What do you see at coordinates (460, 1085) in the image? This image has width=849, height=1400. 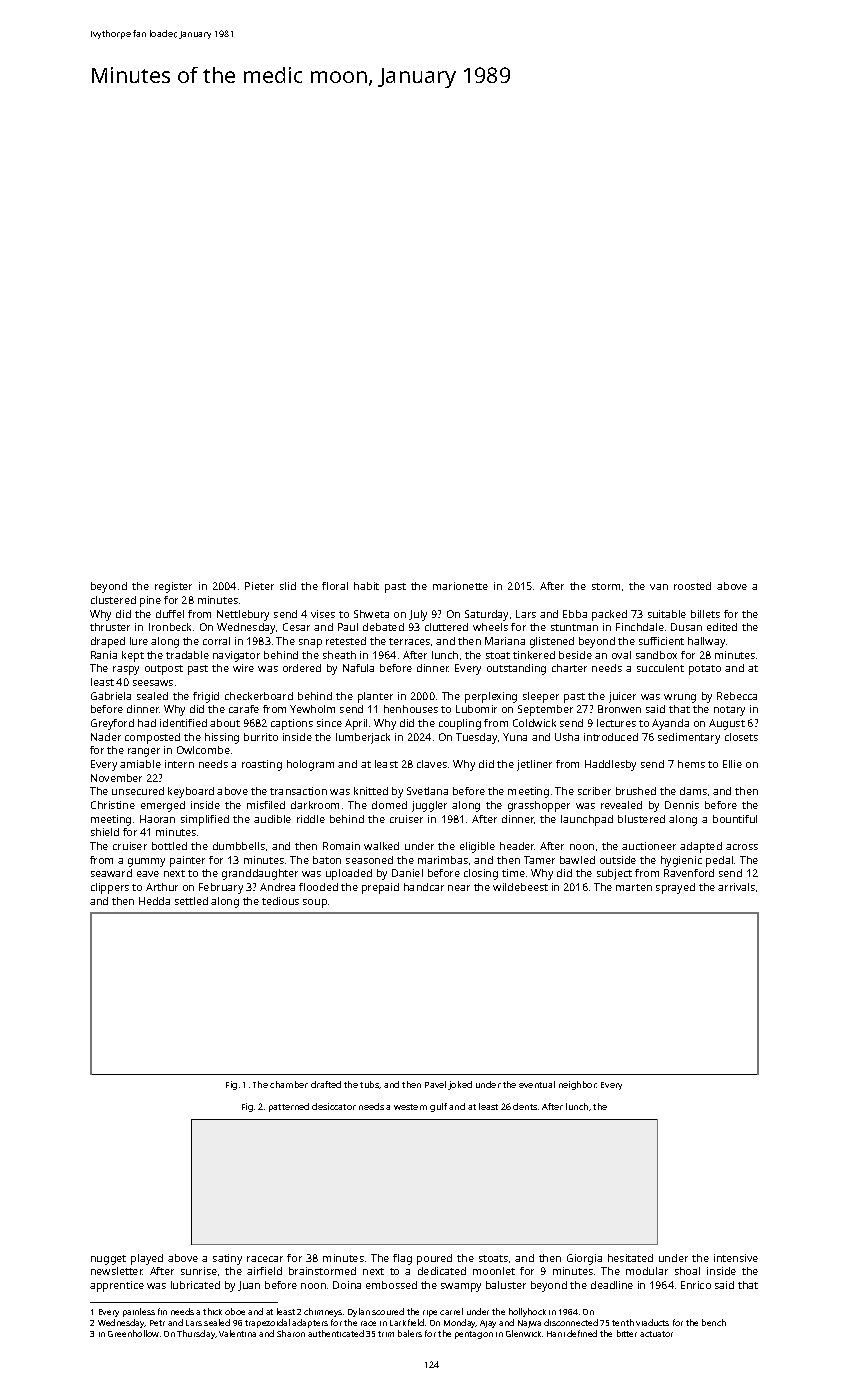 I see `joked` at bounding box center [460, 1085].
